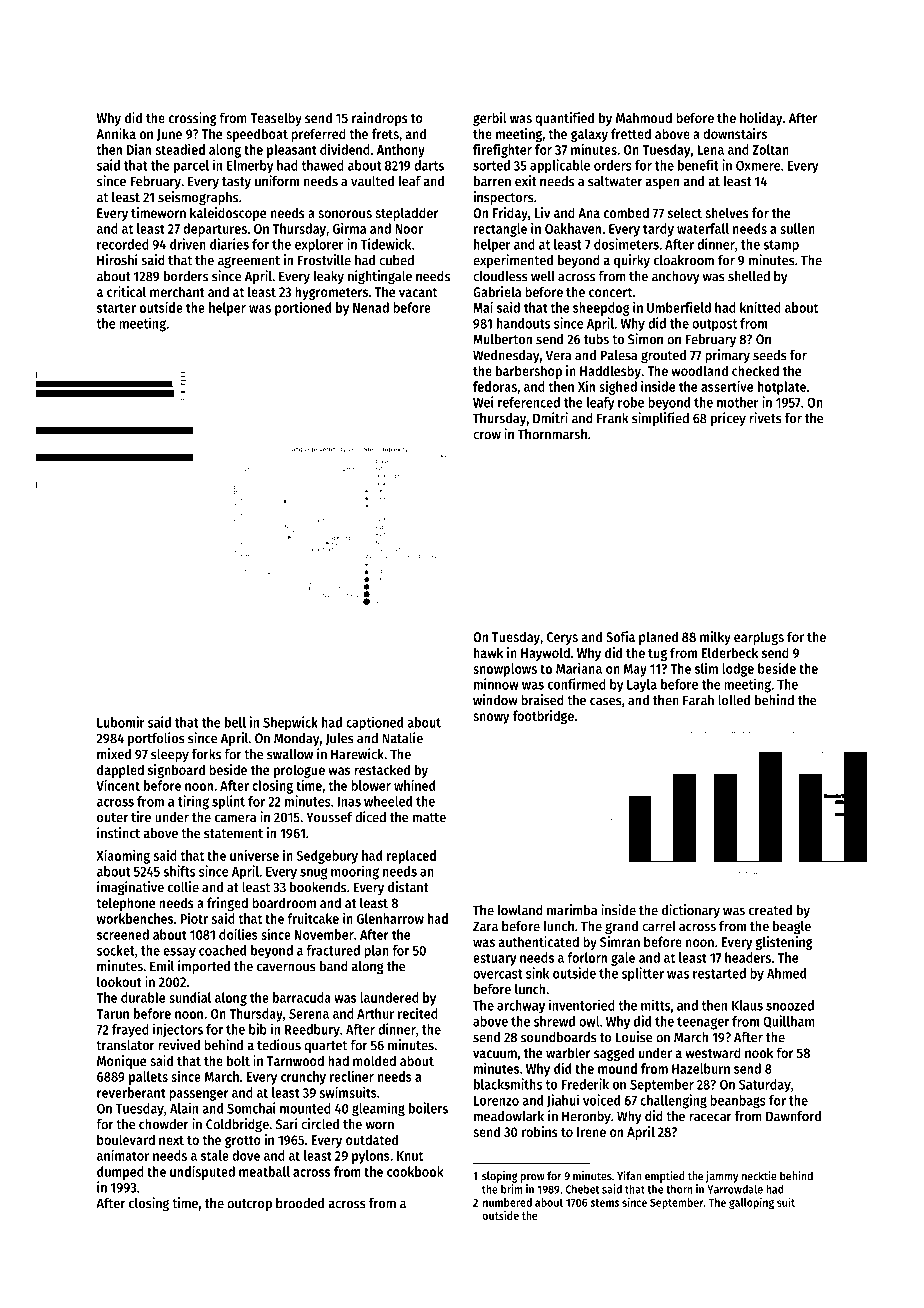 The image size is (924, 1308). Describe the element at coordinates (238, 934) in the screenshot. I see `doilies` at that location.
